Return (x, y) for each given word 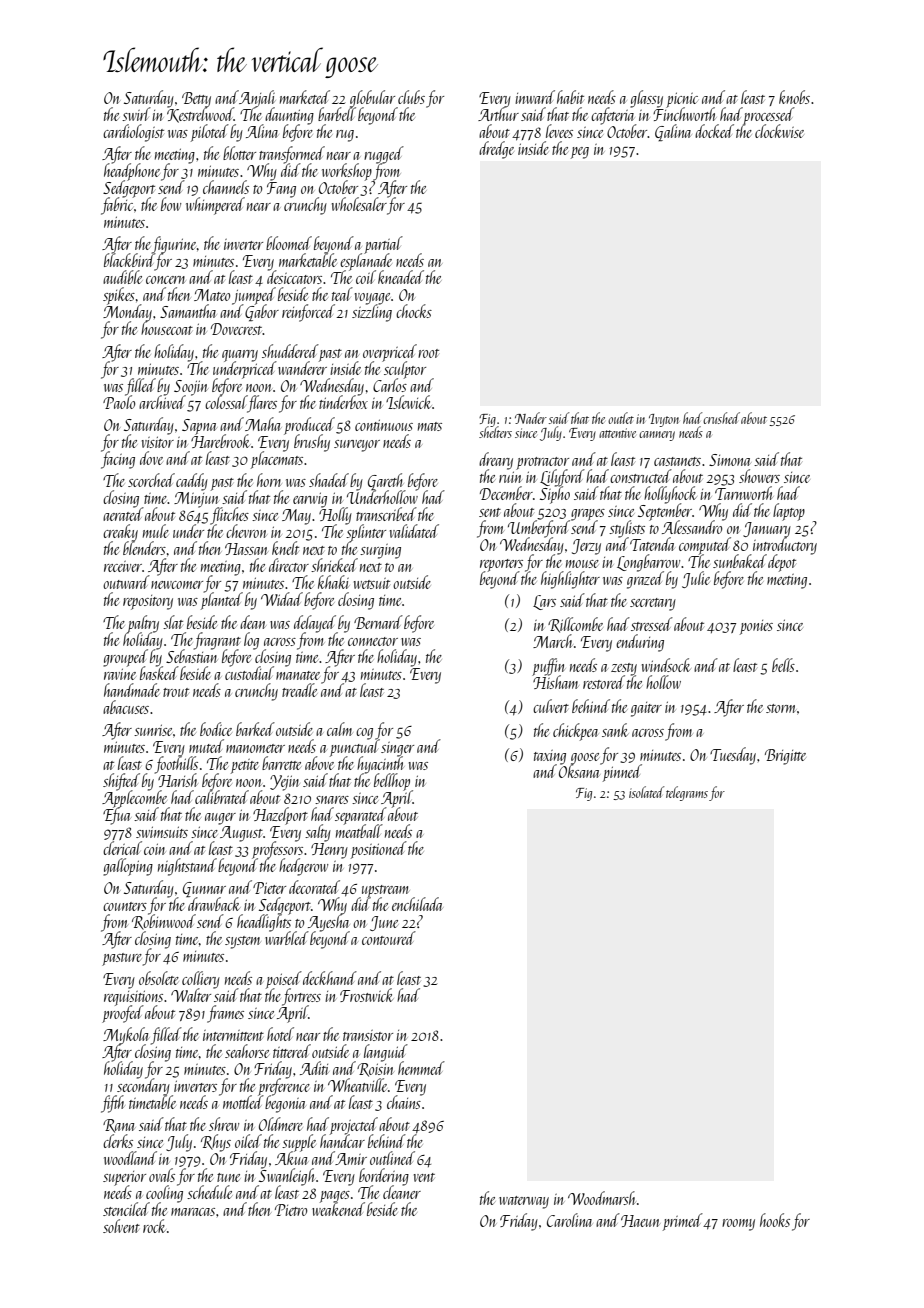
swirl (136, 114)
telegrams (687, 793)
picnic (682, 100)
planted (221, 601)
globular (372, 98)
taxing (550, 757)
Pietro (291, 1210)
